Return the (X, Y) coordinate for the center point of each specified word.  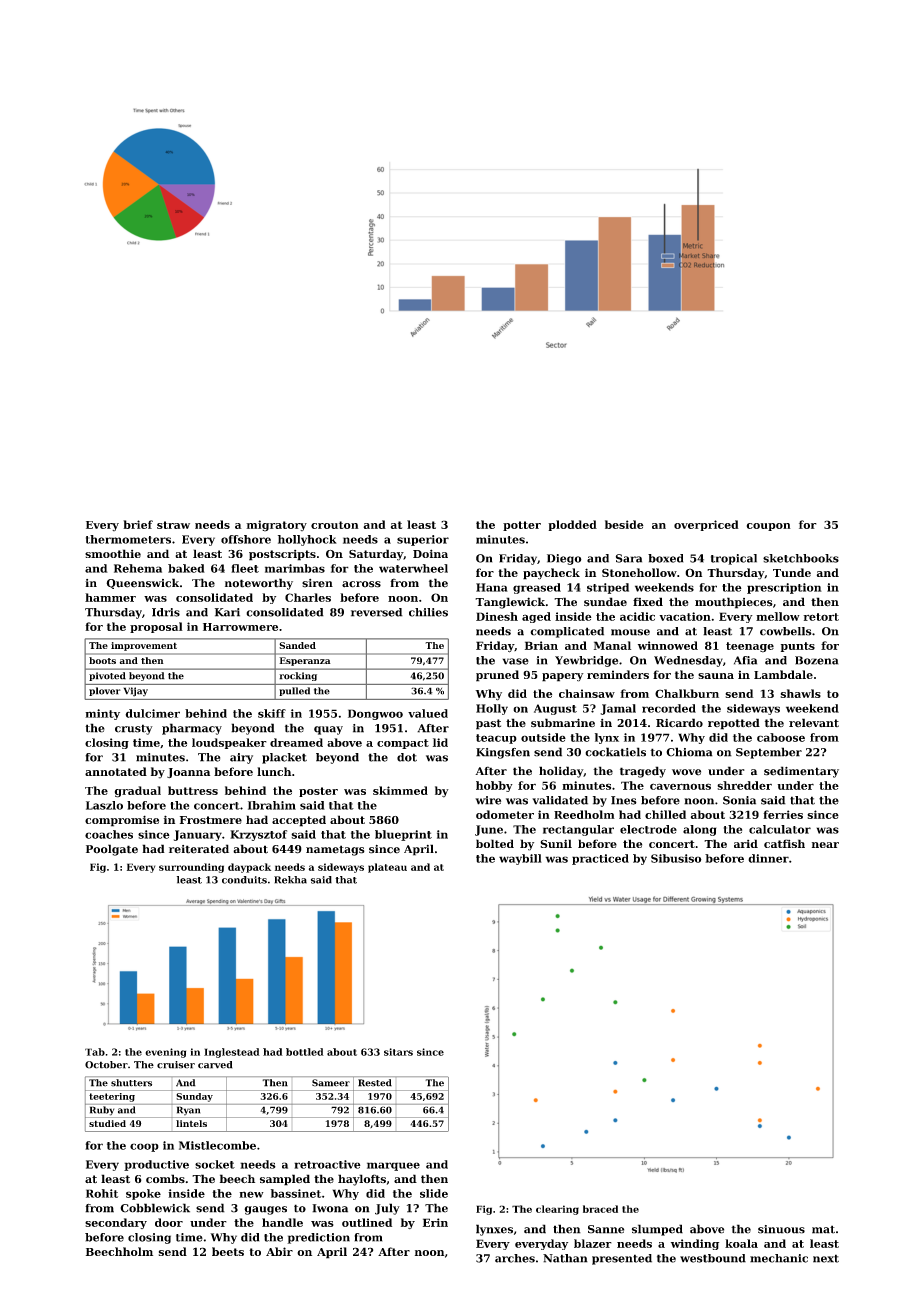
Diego (564, 559)
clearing (557, 1210)
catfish (784, 843)
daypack (249, 868)
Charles (308, 597)
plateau (387, 868)
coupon (769, 527)
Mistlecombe (217, 1145)
